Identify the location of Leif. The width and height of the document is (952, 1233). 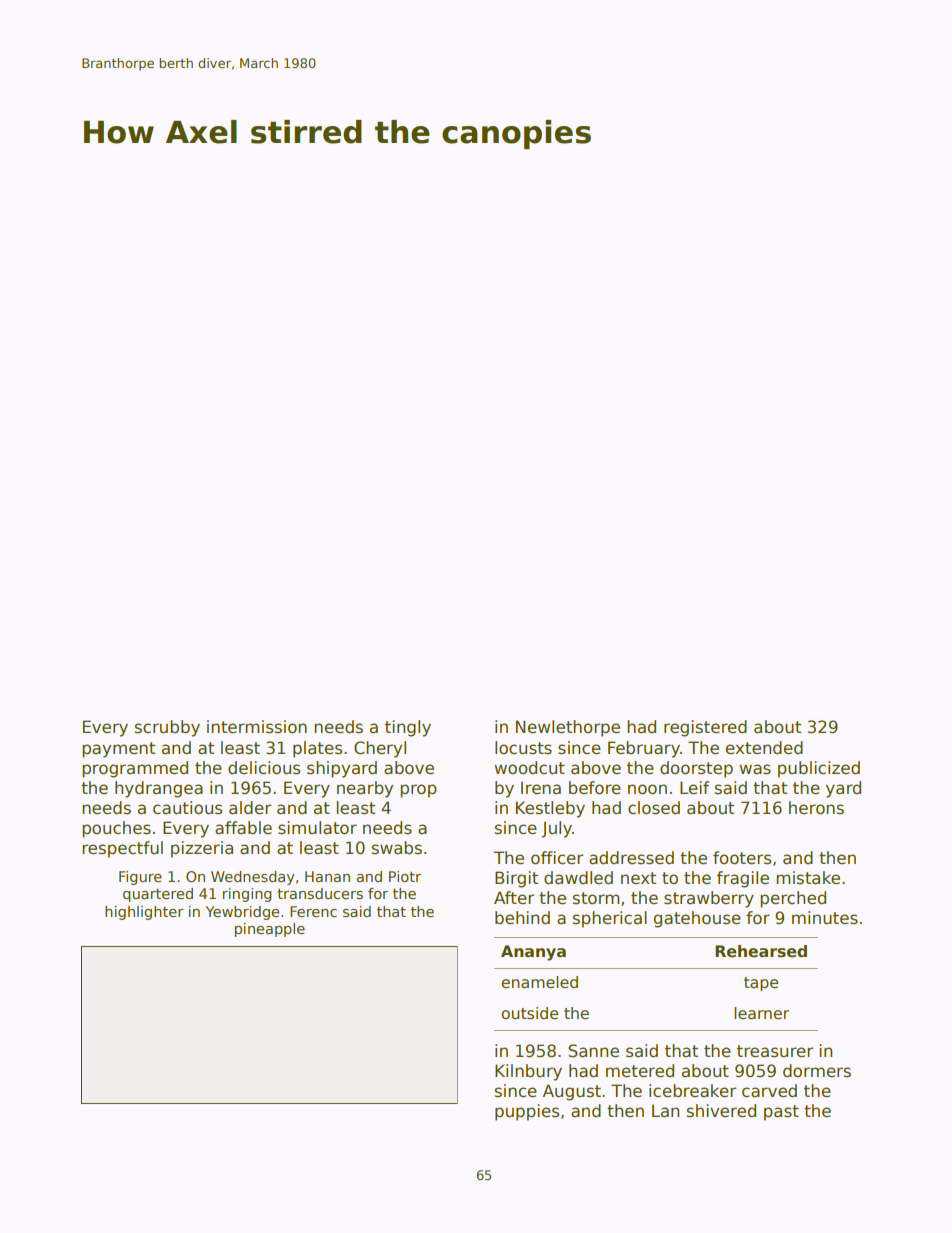
(694, 788).
